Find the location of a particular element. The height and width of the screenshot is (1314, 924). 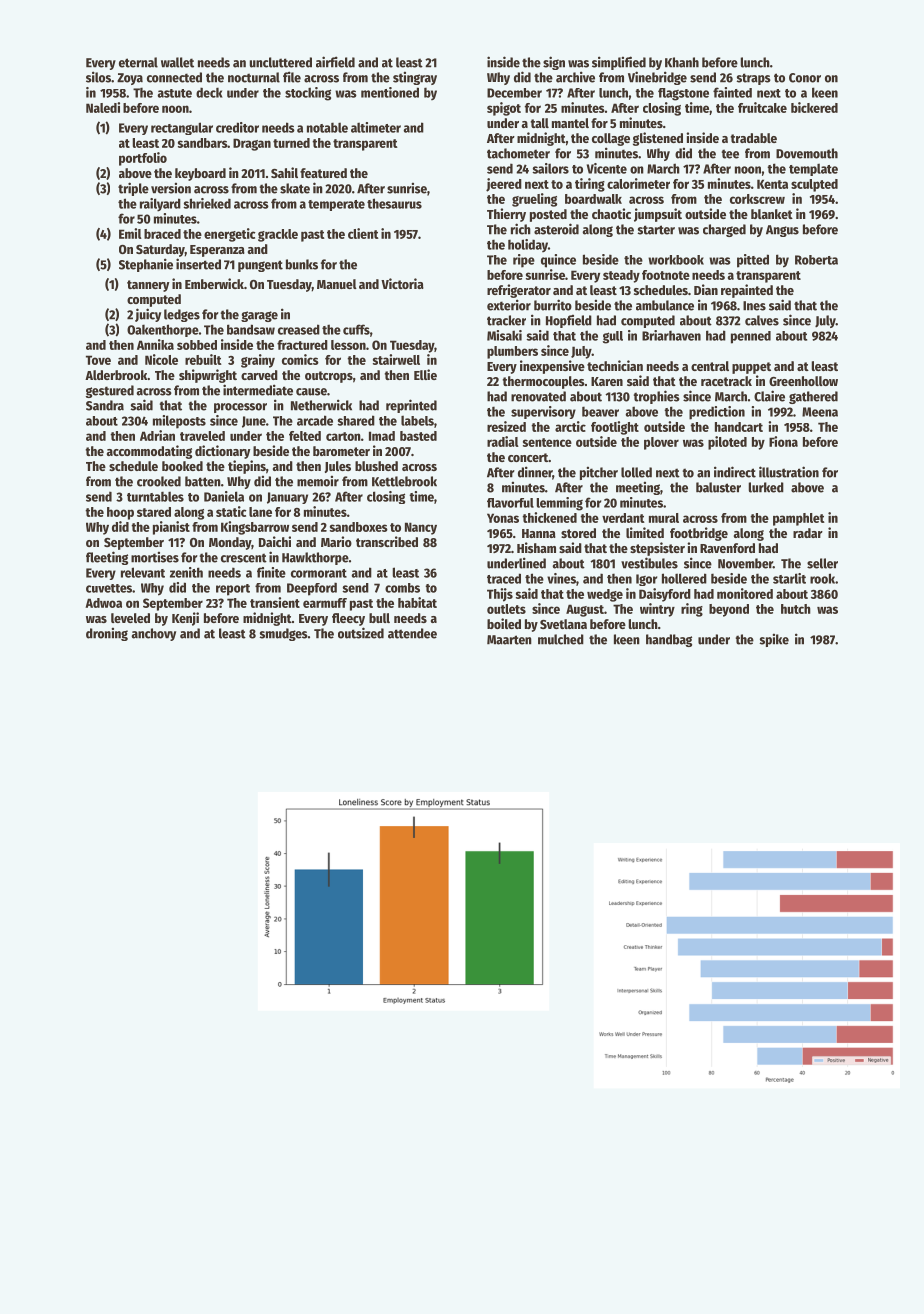

deck is located at coordinates (209, 92).
